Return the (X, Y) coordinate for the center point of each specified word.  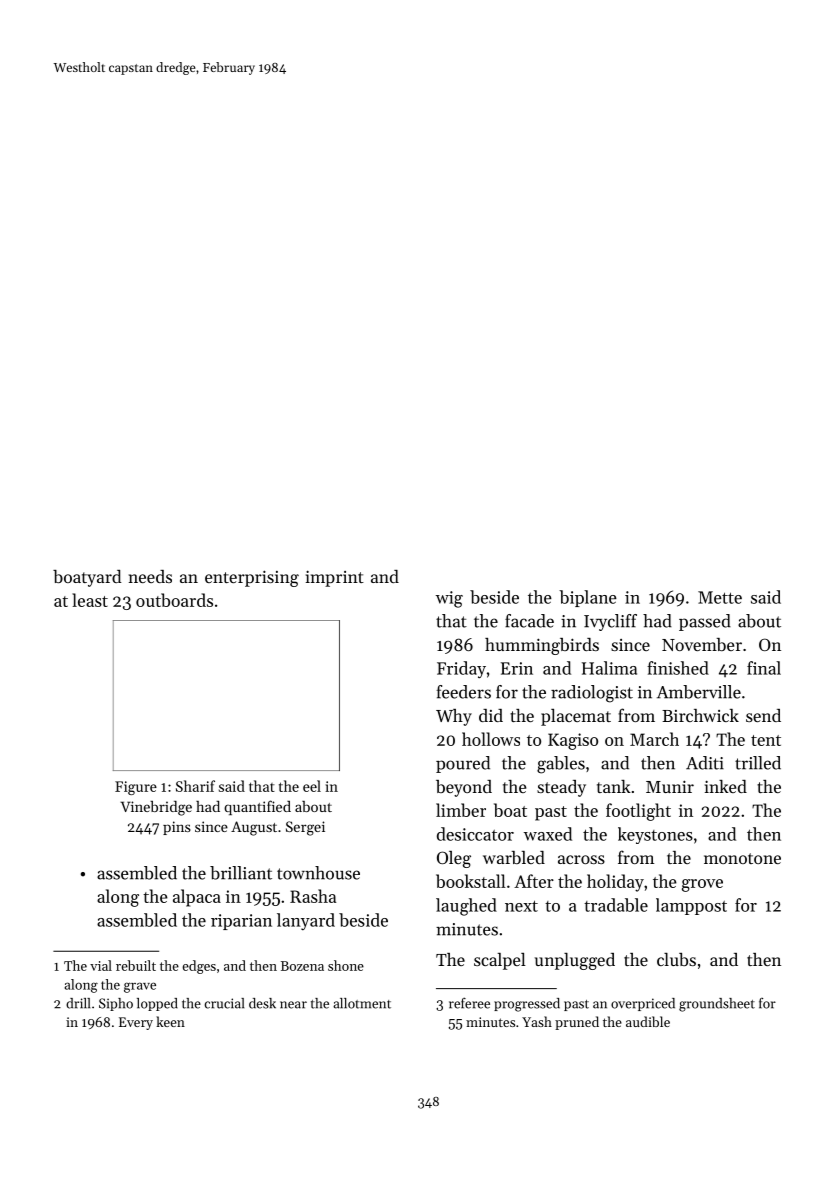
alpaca (197, 898)
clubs (676, 959)
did (491, 715)
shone (346, 965)
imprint (335, 578)
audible (648, 1021)
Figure (136, 788)
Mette (720, 597)
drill (78, 1003)
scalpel (500, 961)
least (90, 600)
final (764, 668)
